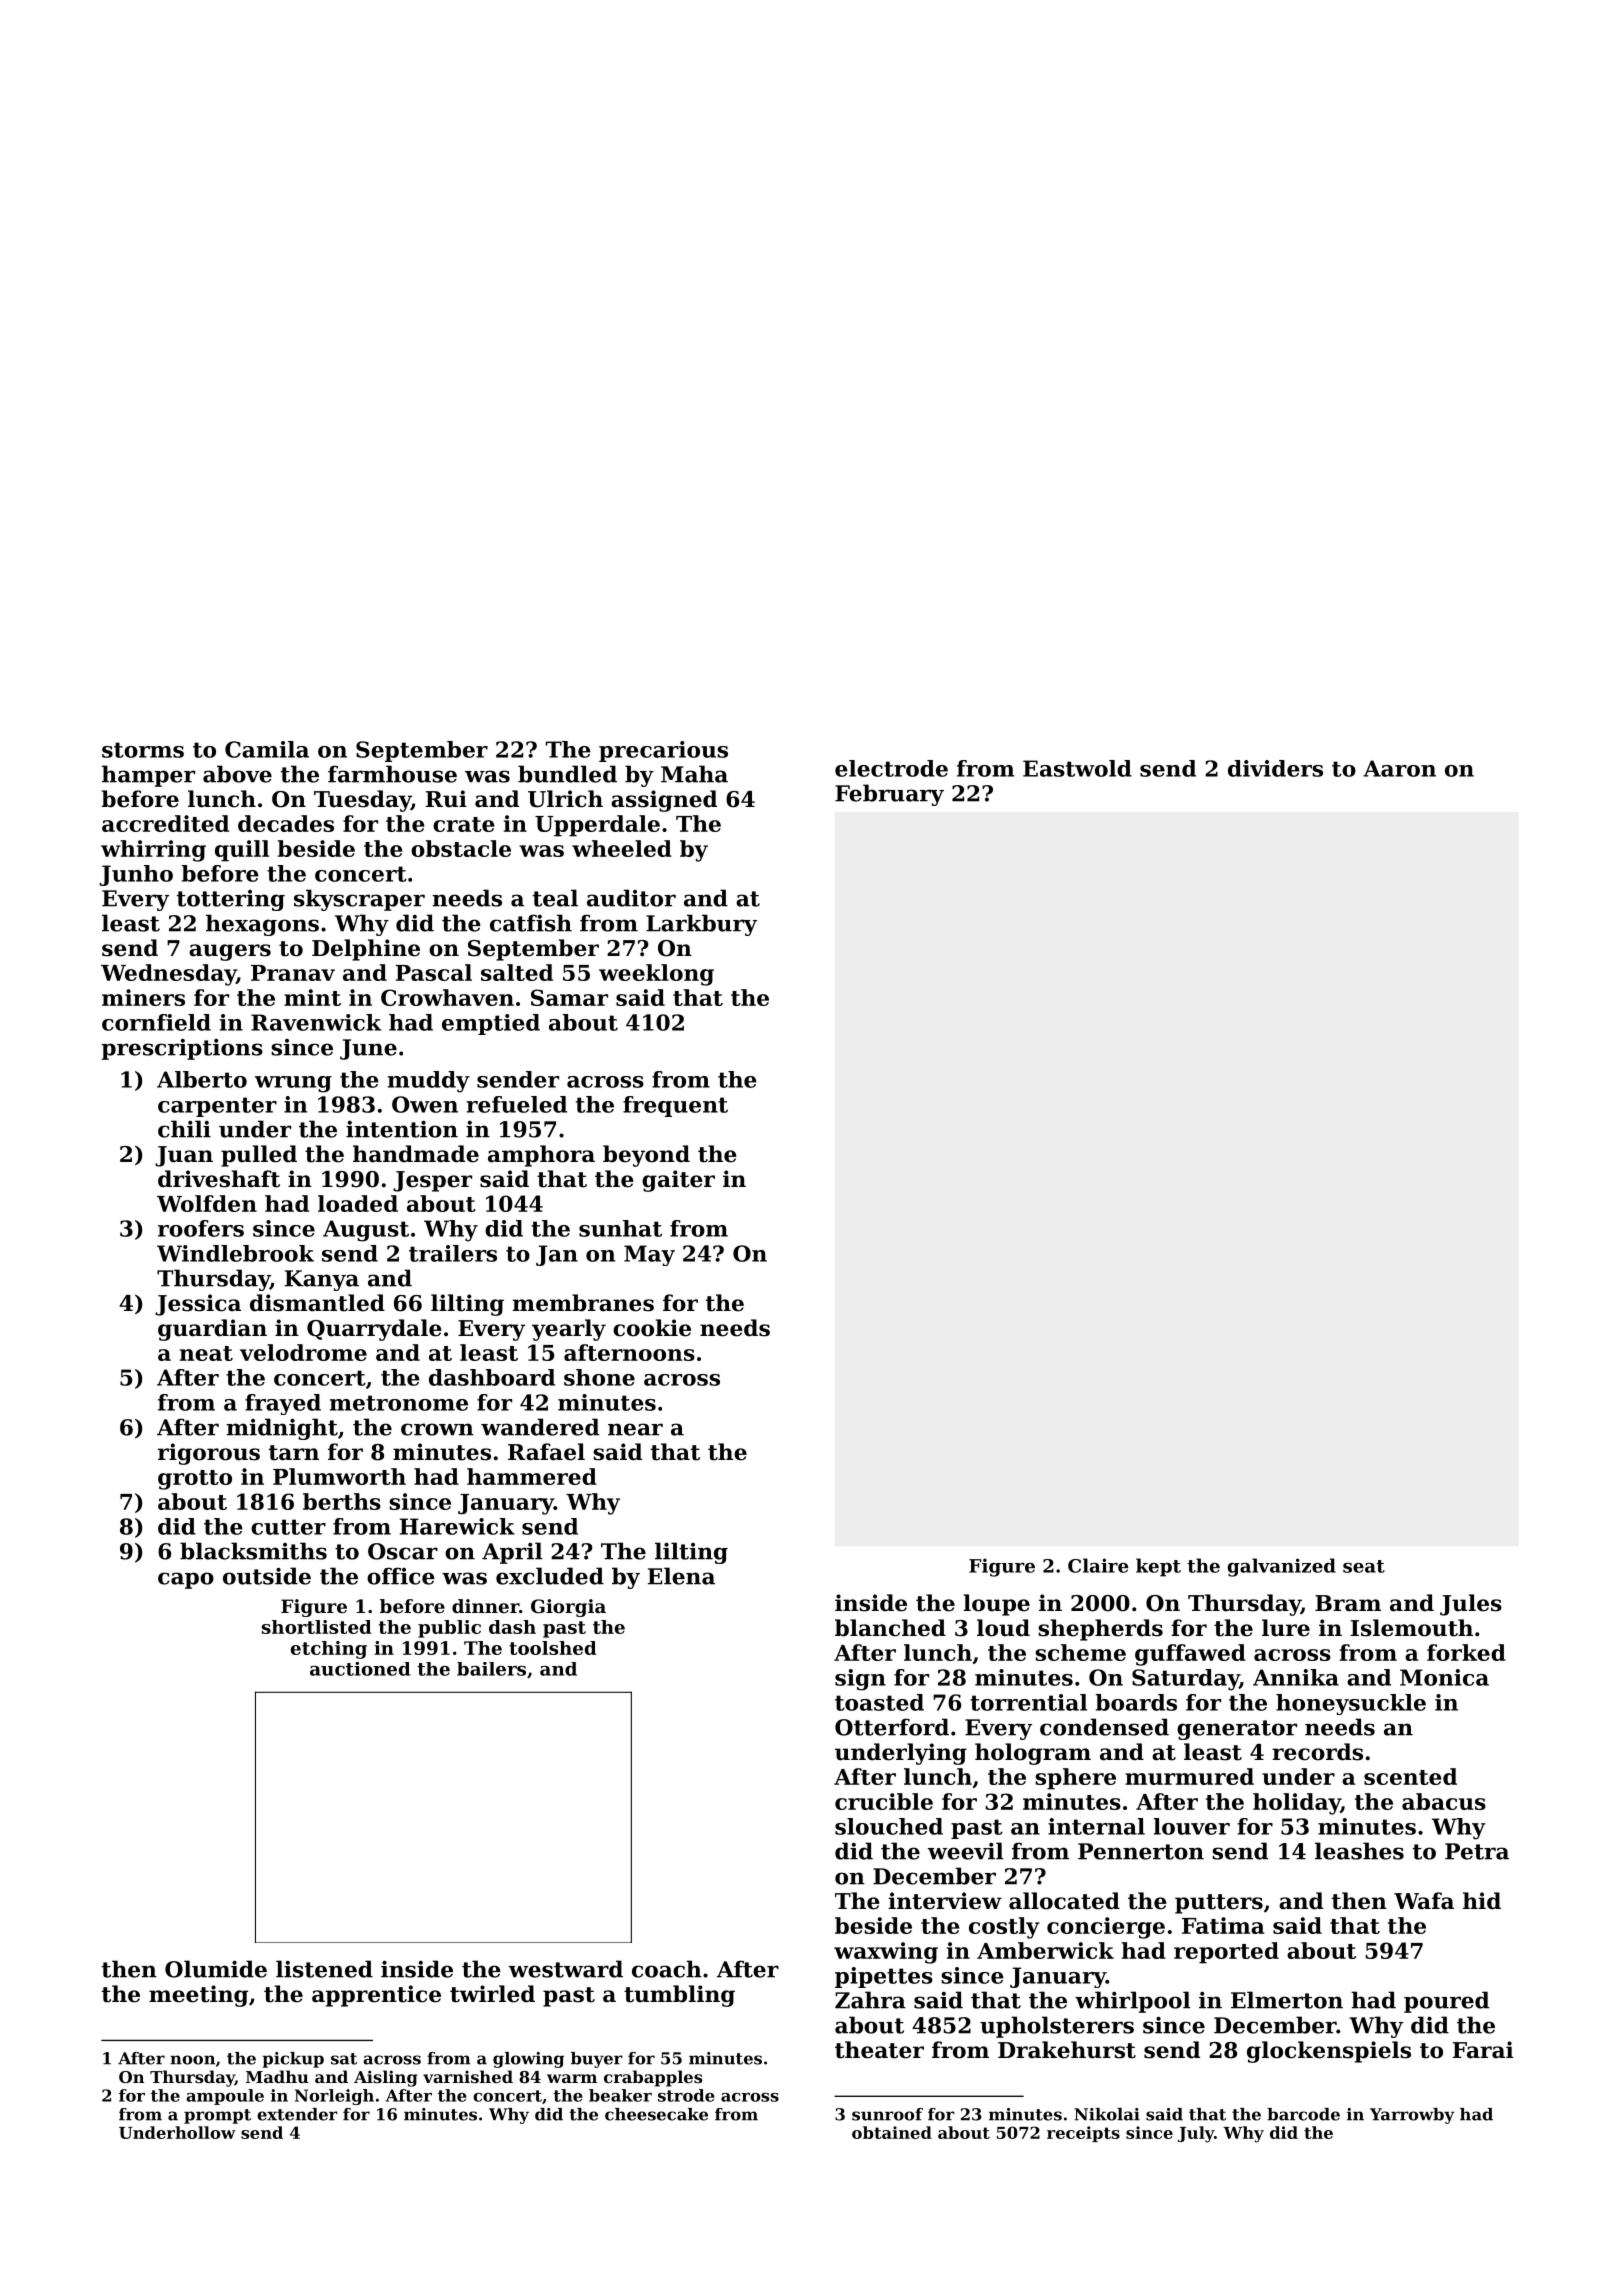 This screenshot has width=1620, height=2292. What do you see at coordinates (324, 1969) in the screenshot?
I see `listened` at bounding box center [324, 1969].
